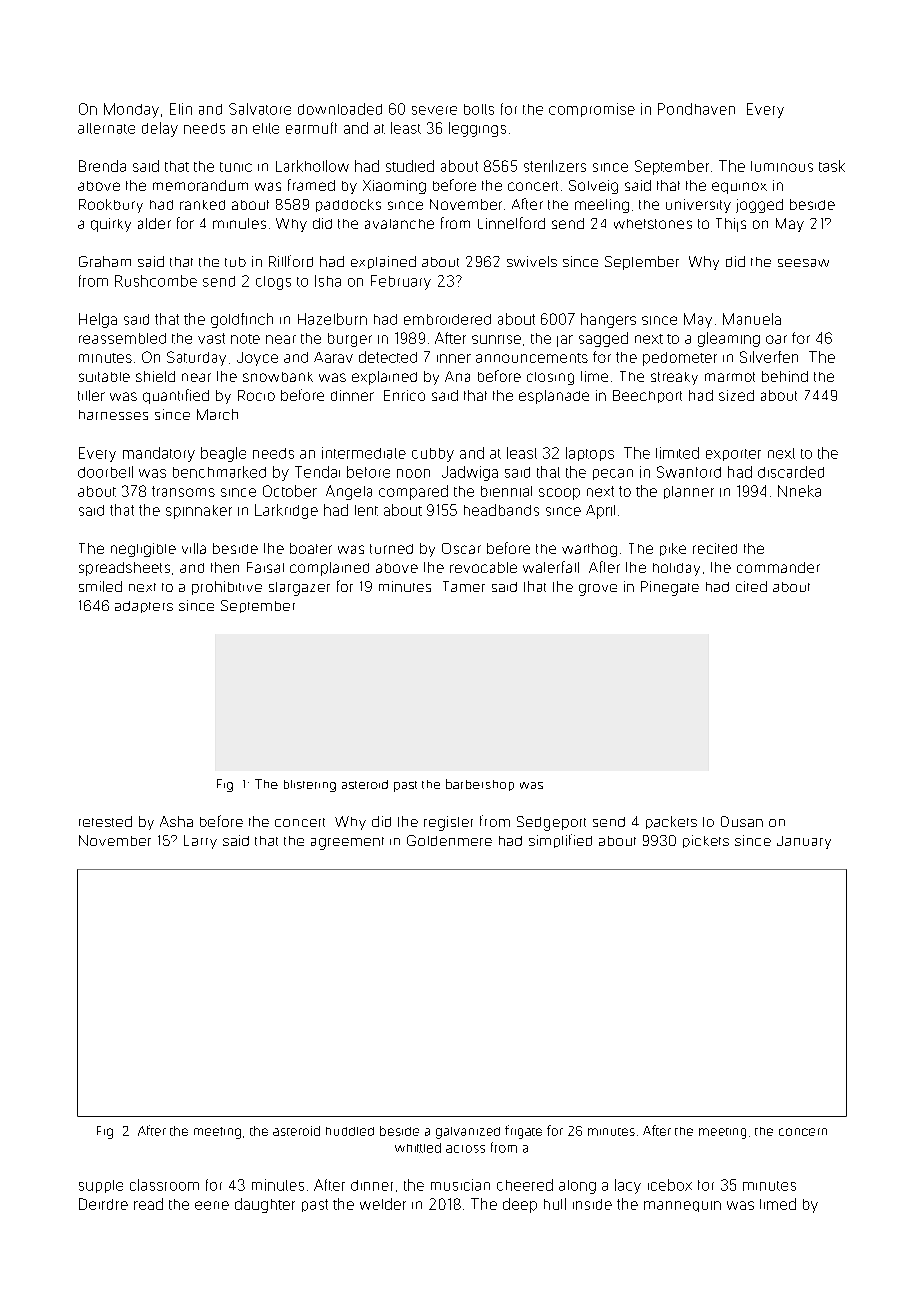 The image size is (924, 1308). What do you see at coordinates (778, 567) in the screenshot?
I see `commander` at bounding box center [778, 567].
